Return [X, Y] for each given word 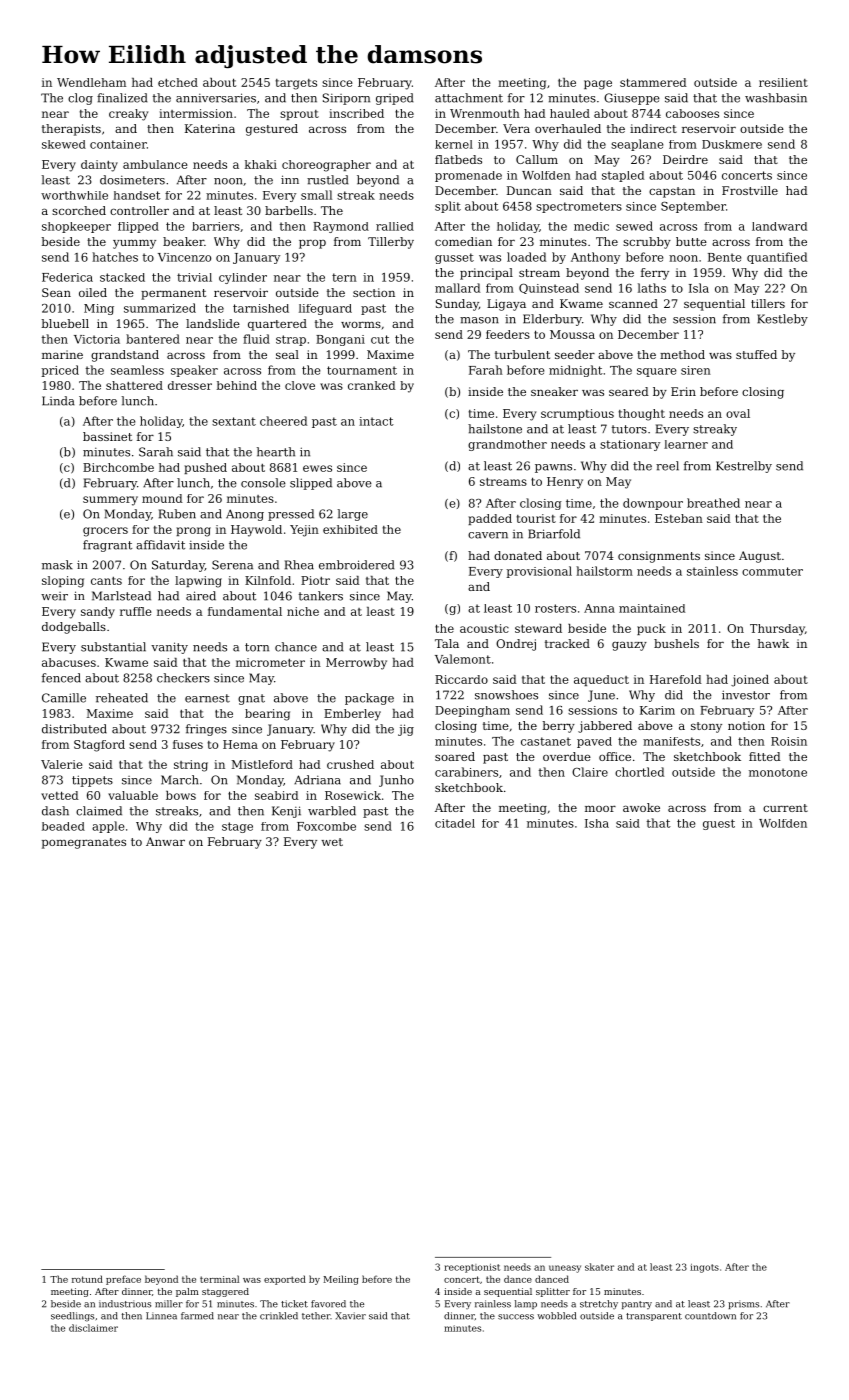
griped [395, 99]
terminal [219, 1279]
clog [80, 99]
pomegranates [84, 843]
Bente [724, 257]
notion [746, 725]
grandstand [125, 356]
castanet [546, 741]
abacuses [69, 662]
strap [291, 340]
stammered [653, 82]
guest [719, 824]
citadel [455, 823]
